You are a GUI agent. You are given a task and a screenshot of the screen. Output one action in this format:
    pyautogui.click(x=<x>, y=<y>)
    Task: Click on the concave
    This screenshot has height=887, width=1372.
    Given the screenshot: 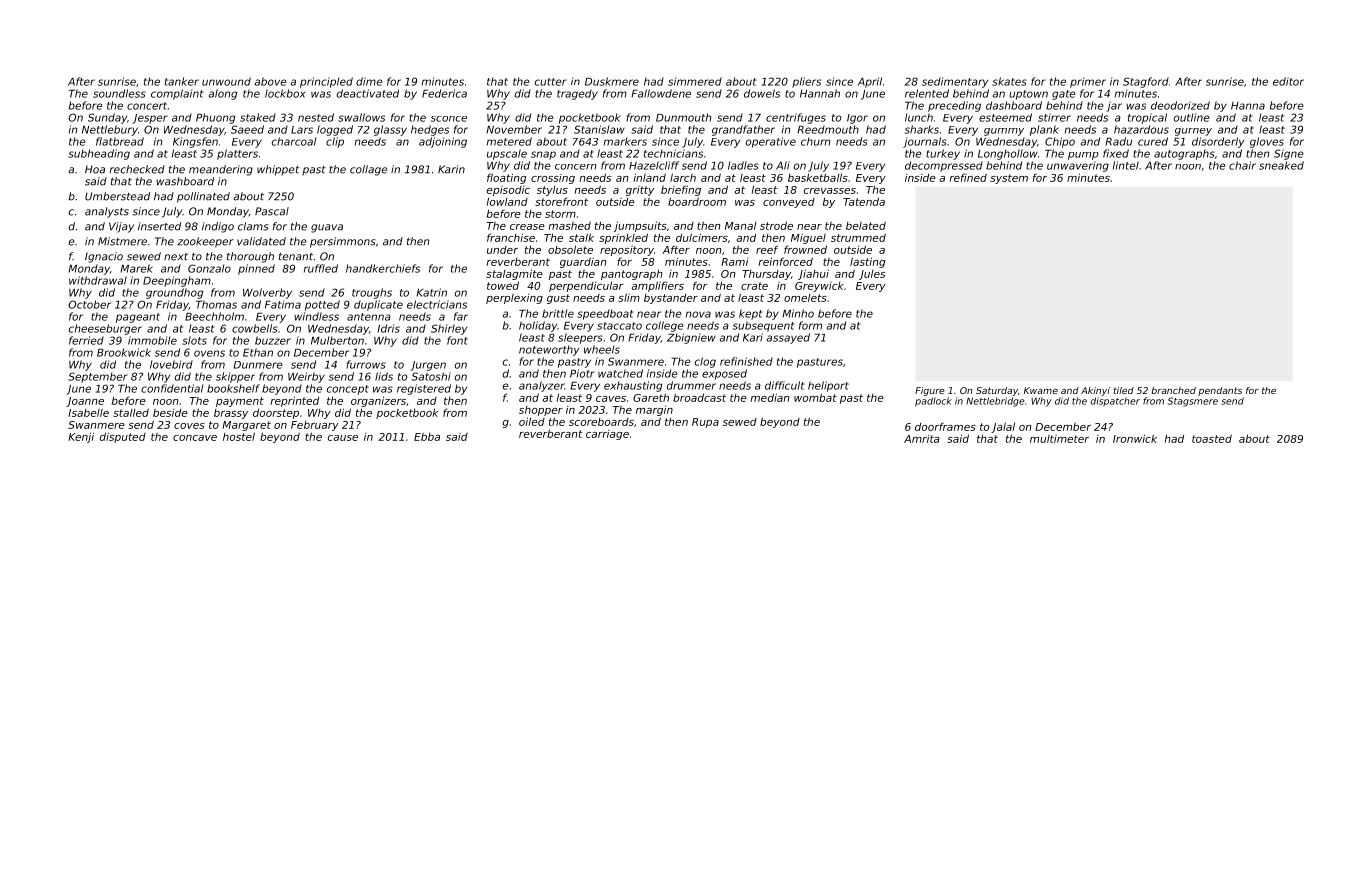 What is the action you would take?
    pyautogui.click(x=195, y=438)
